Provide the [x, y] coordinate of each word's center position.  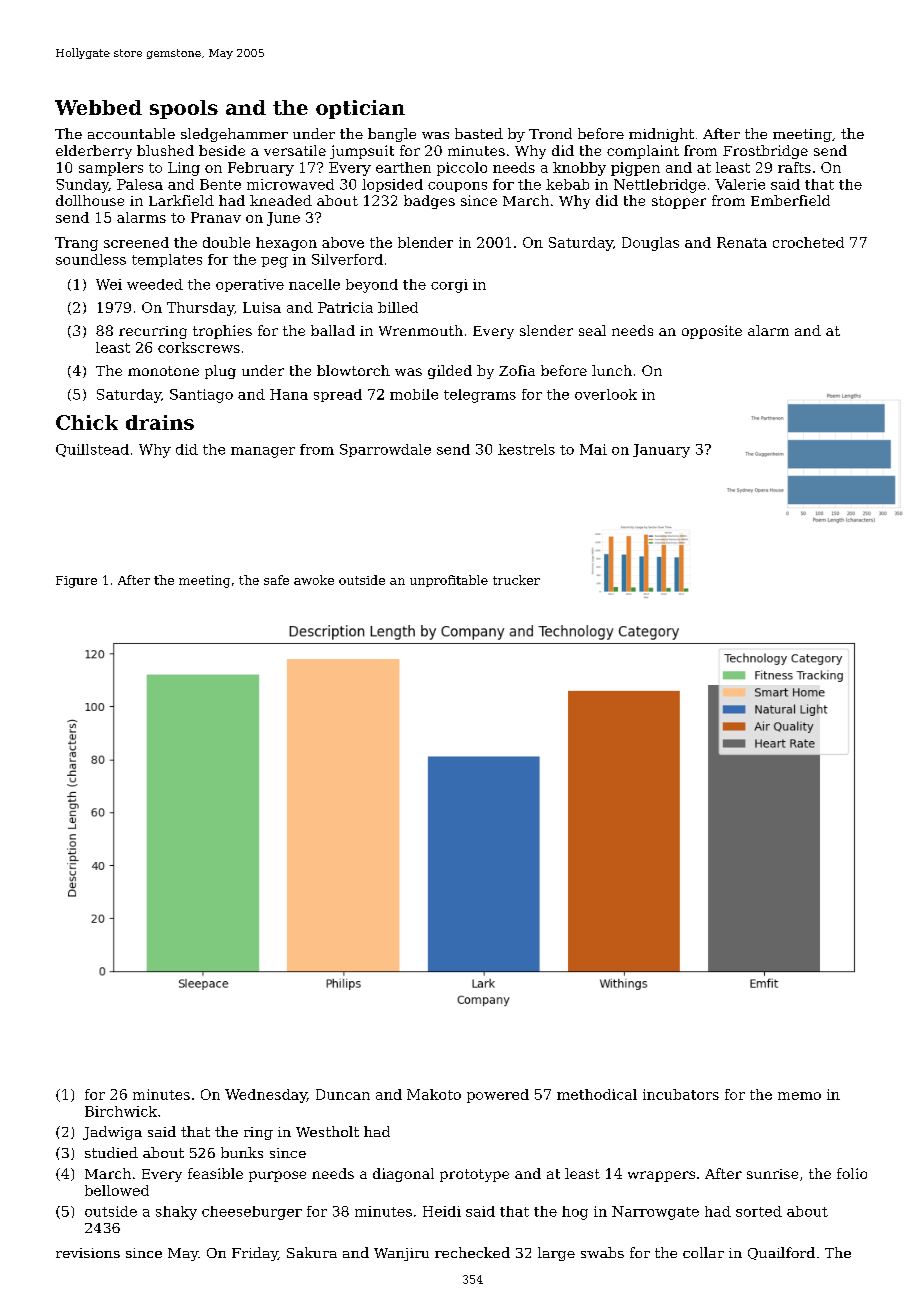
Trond [550, 133]
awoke [314, 580]
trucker [516, 580]
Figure [76, 582]
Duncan [343, 1094]
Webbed [98, 107]
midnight [661, 135]
